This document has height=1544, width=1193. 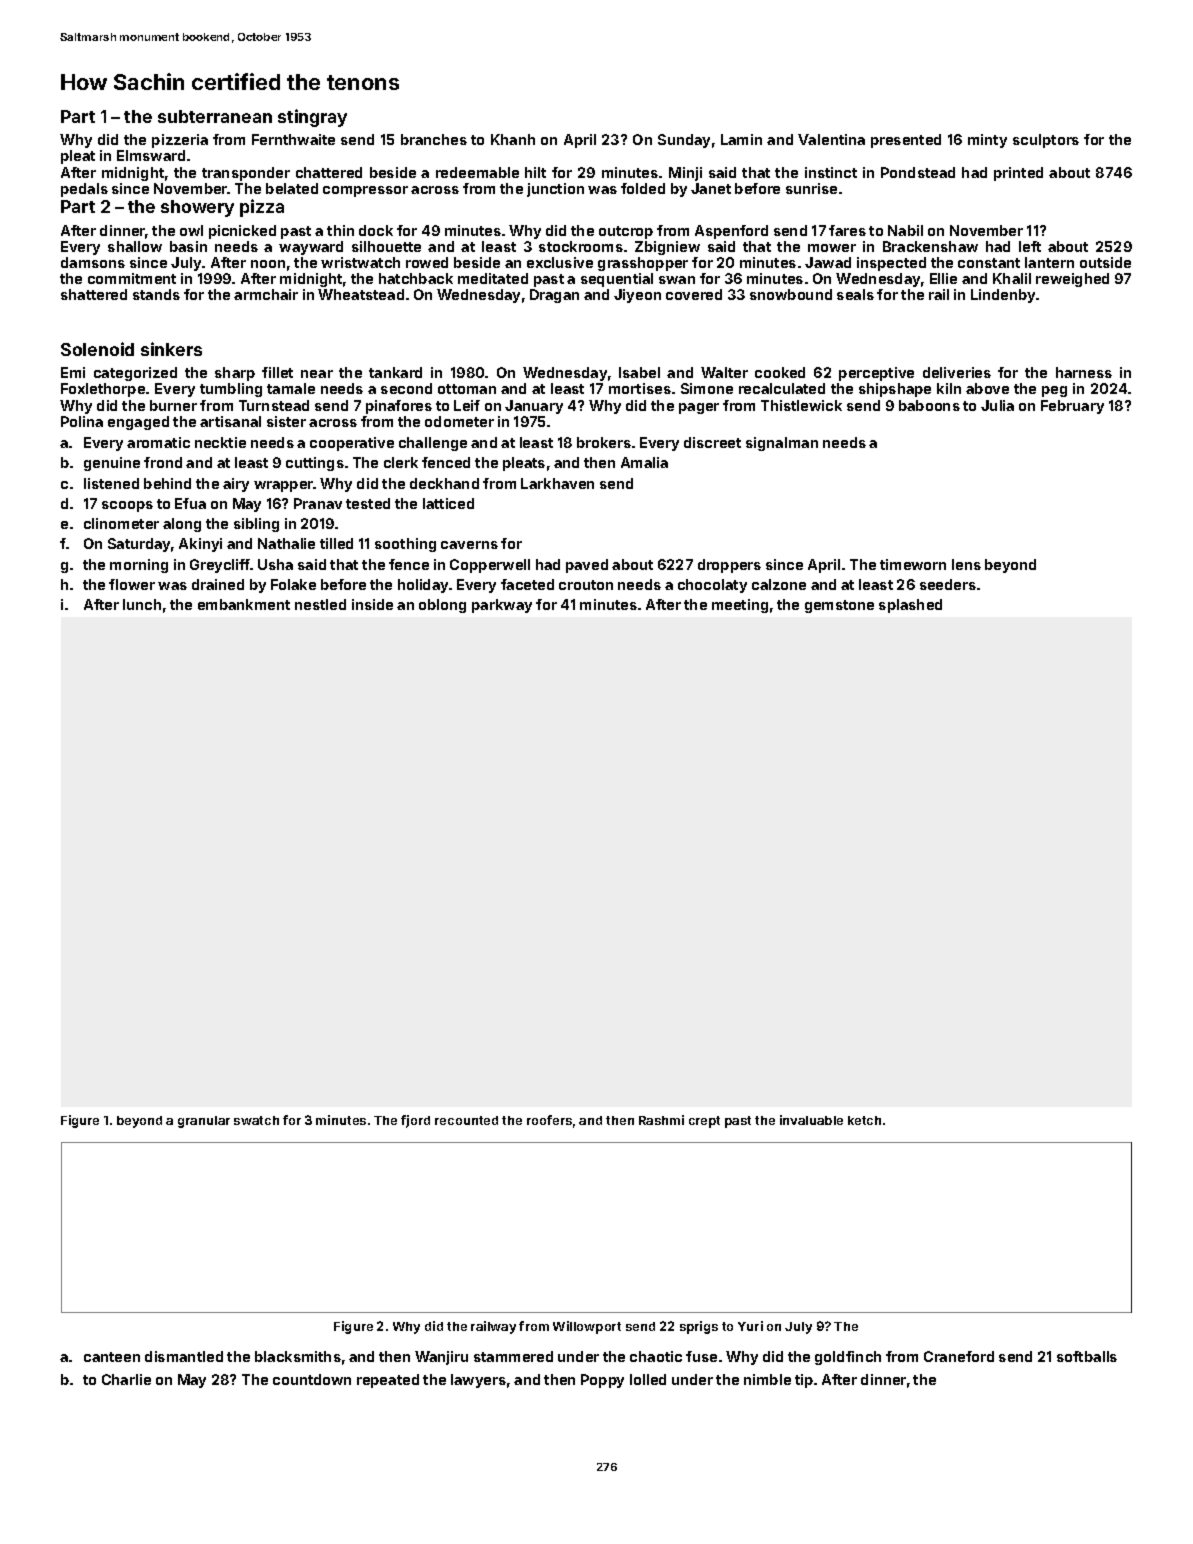 I want to click on Khanh, so click(x=513, y=139).
